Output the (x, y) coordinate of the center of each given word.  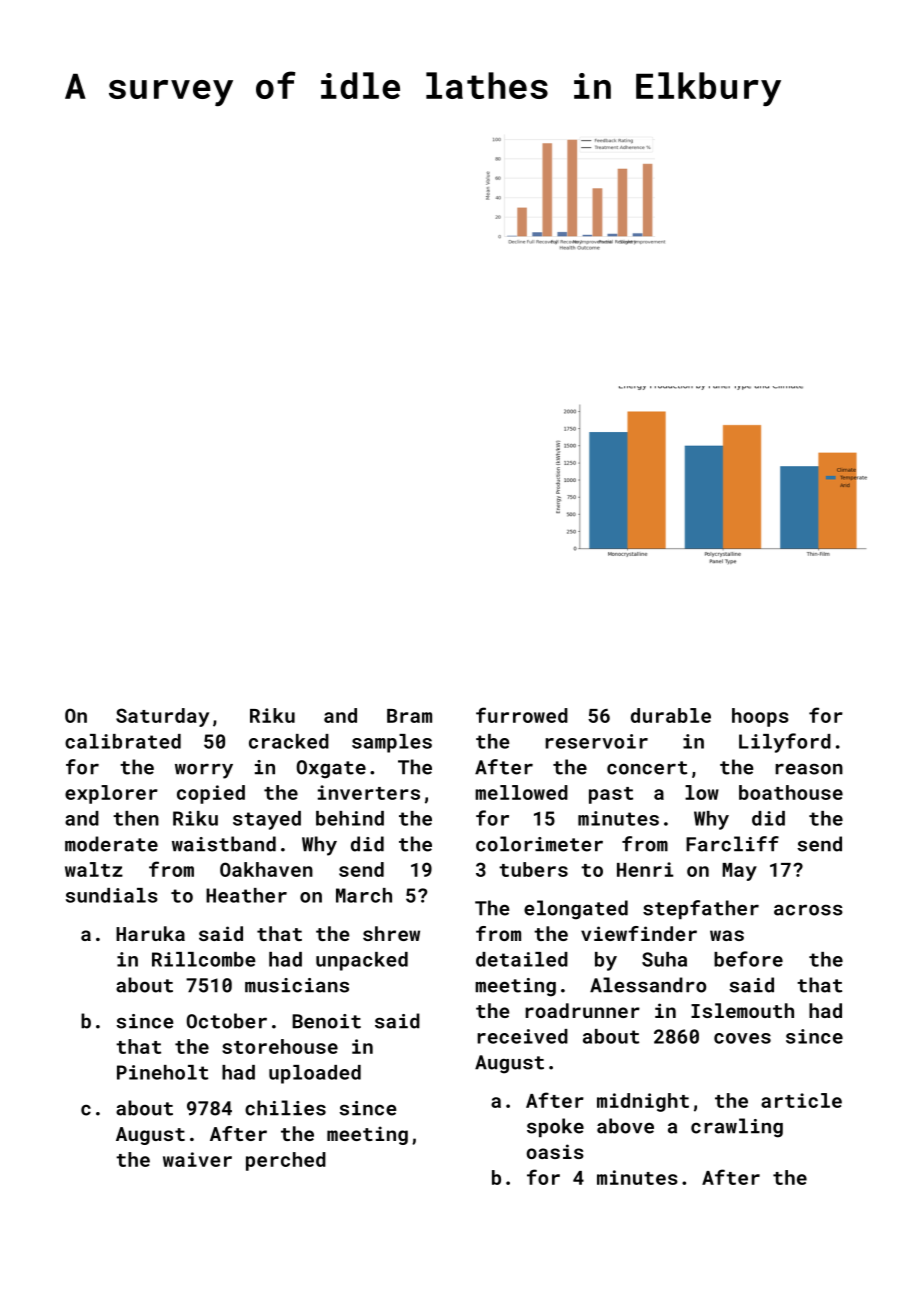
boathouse (791, 792)
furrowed (522, 715)
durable (671, 715)
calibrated (123, 741)
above (625, 1126)
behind (350, 818)
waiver (197, 1159)
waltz (94, 869)
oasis (555, 1151)
